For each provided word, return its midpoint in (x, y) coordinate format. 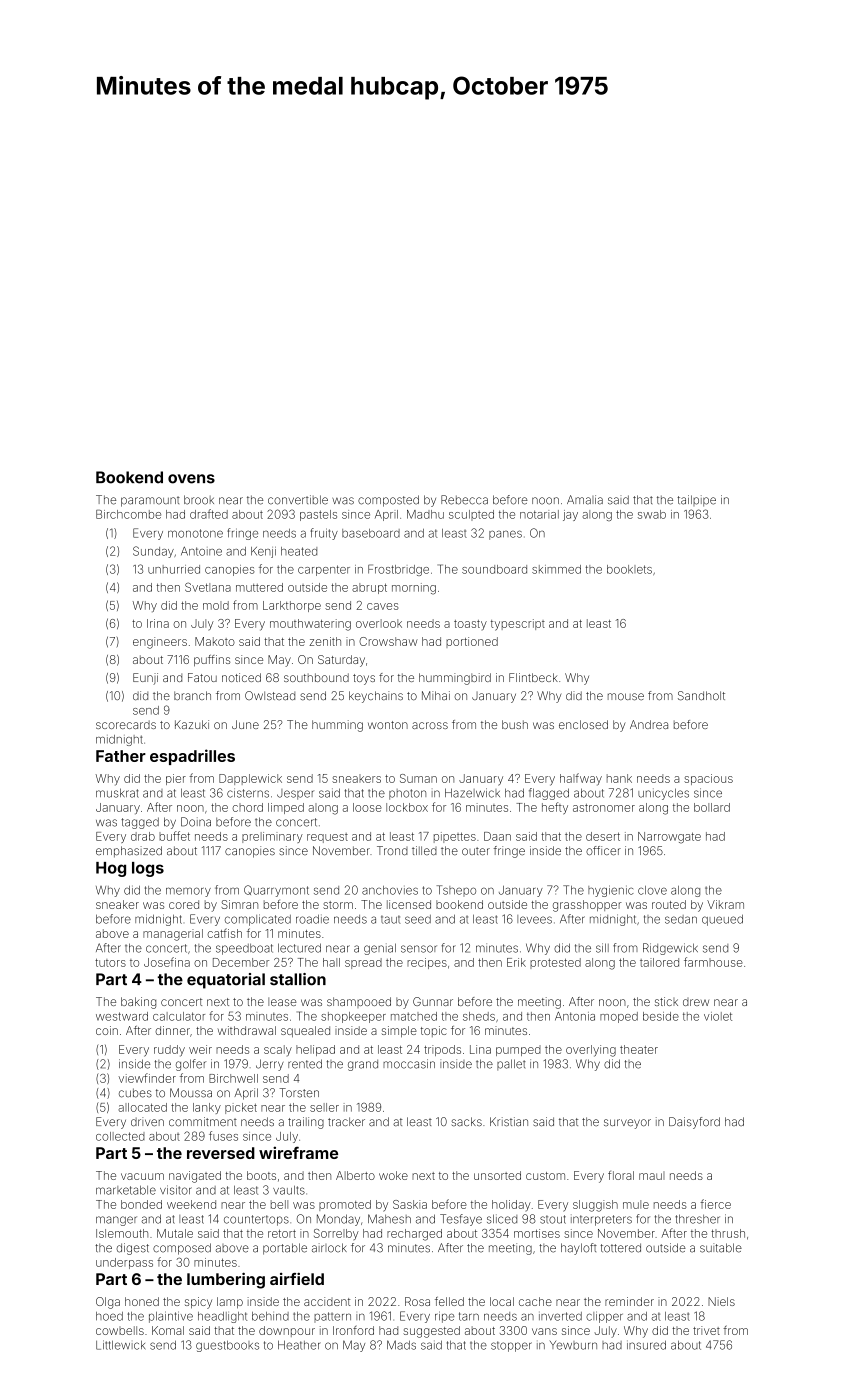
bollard (712, 807)
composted (388, 501)
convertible (298, 500)
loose (367, 807)
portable (285, 1249)
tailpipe (696, 501)
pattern (332, 1317)
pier (176, 779)
